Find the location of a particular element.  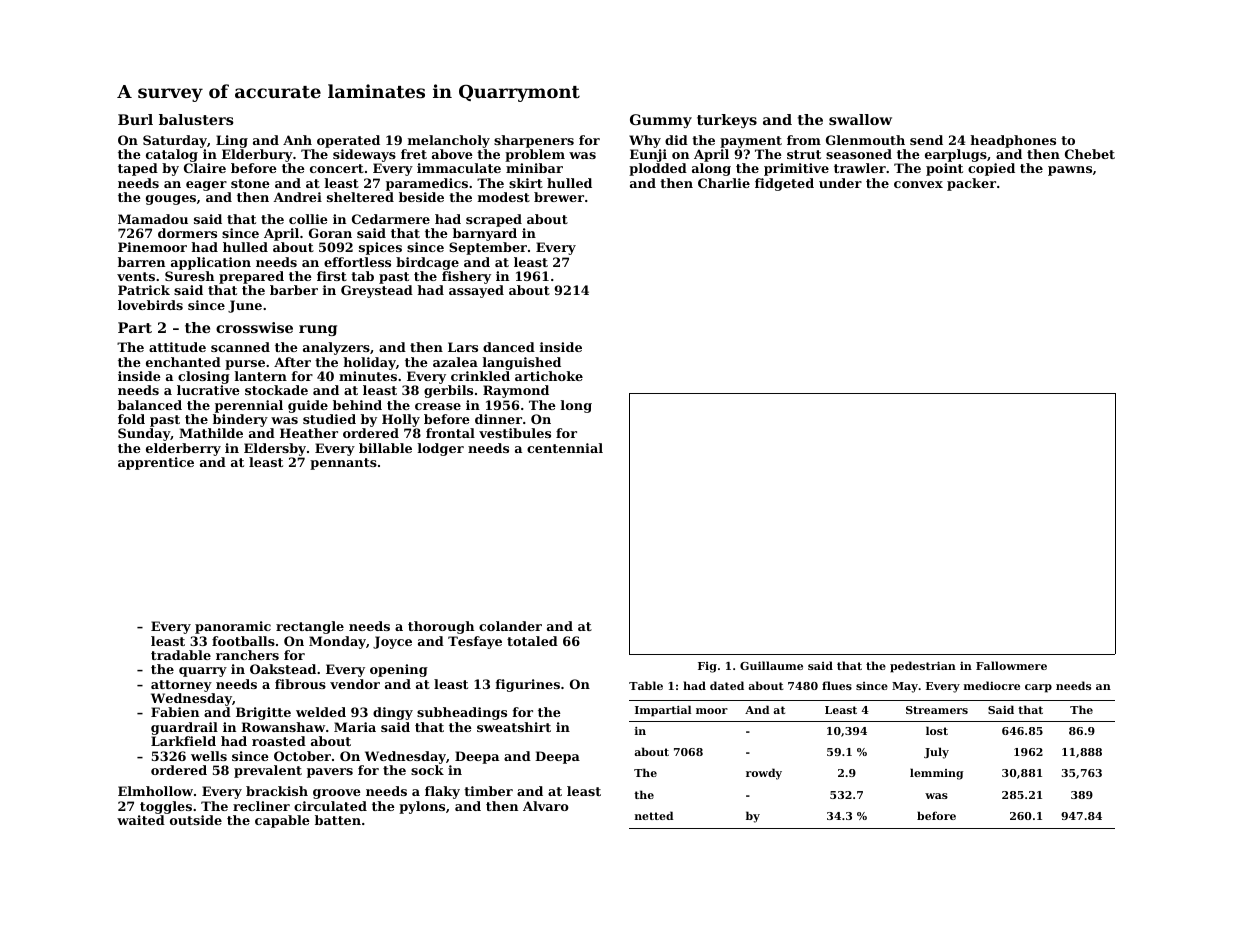

Fallowmere is located at coordinates (1011, 665).
